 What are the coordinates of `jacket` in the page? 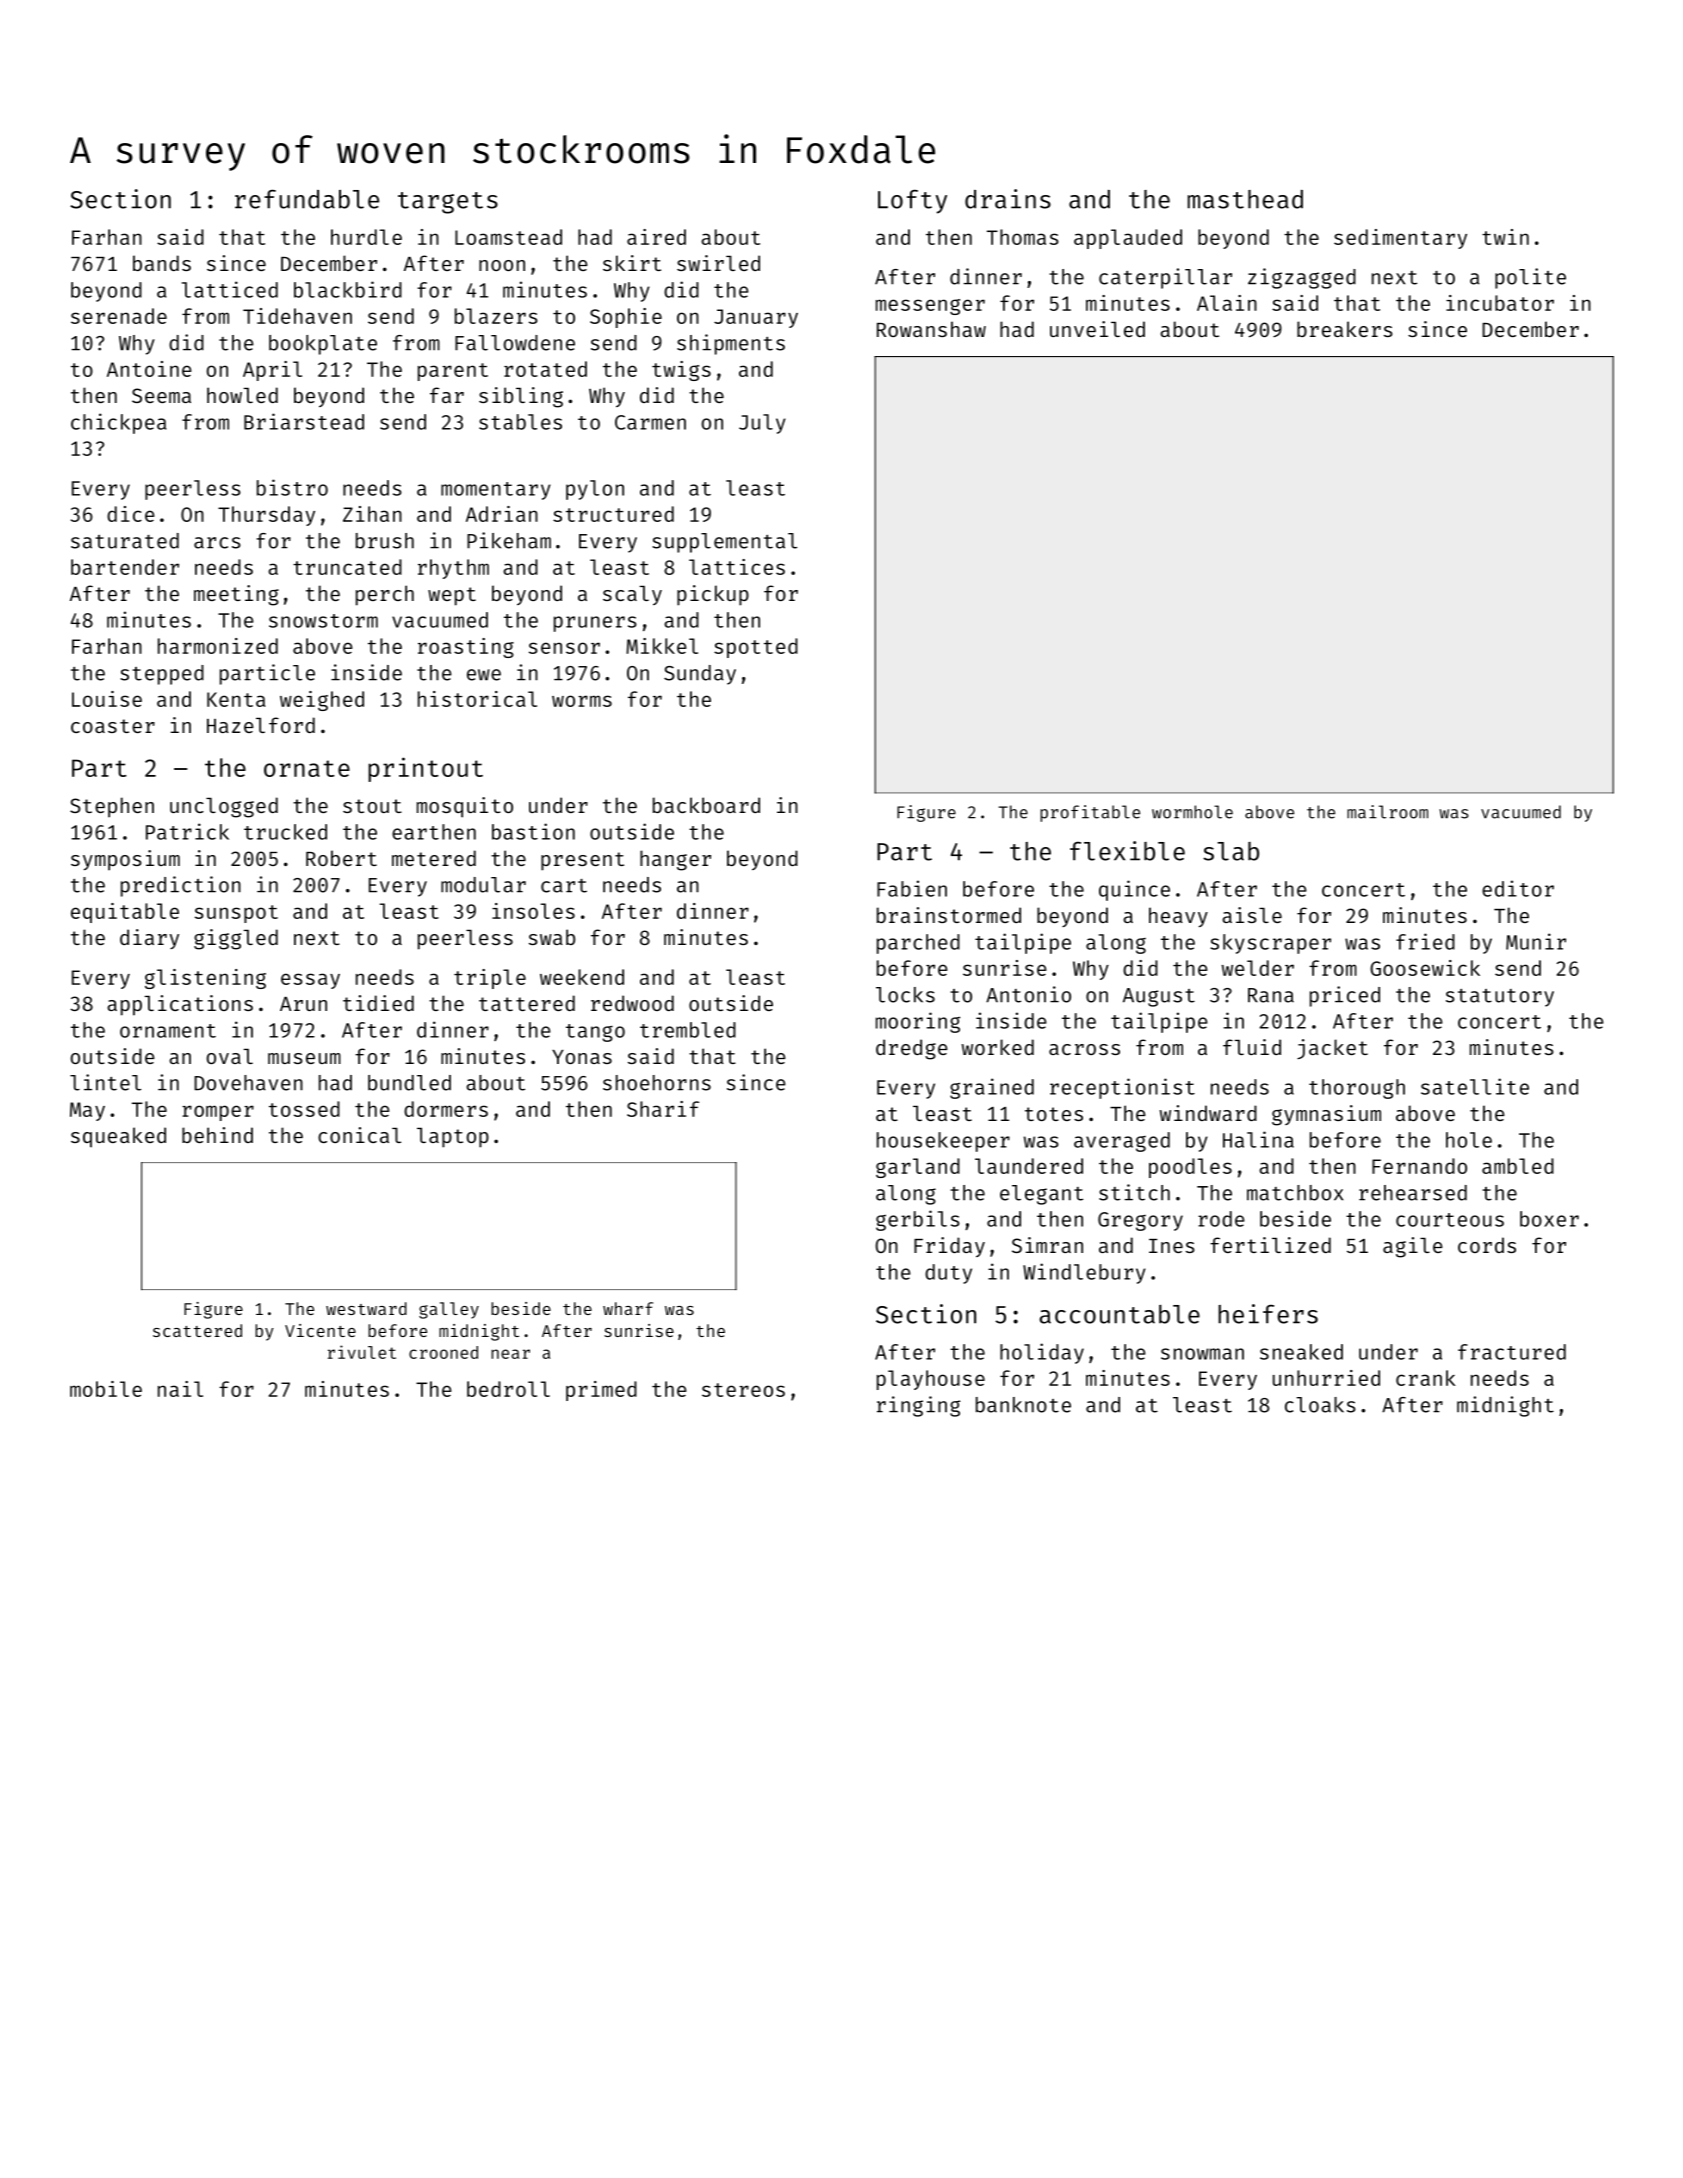 It's located at (1332, 1049).
